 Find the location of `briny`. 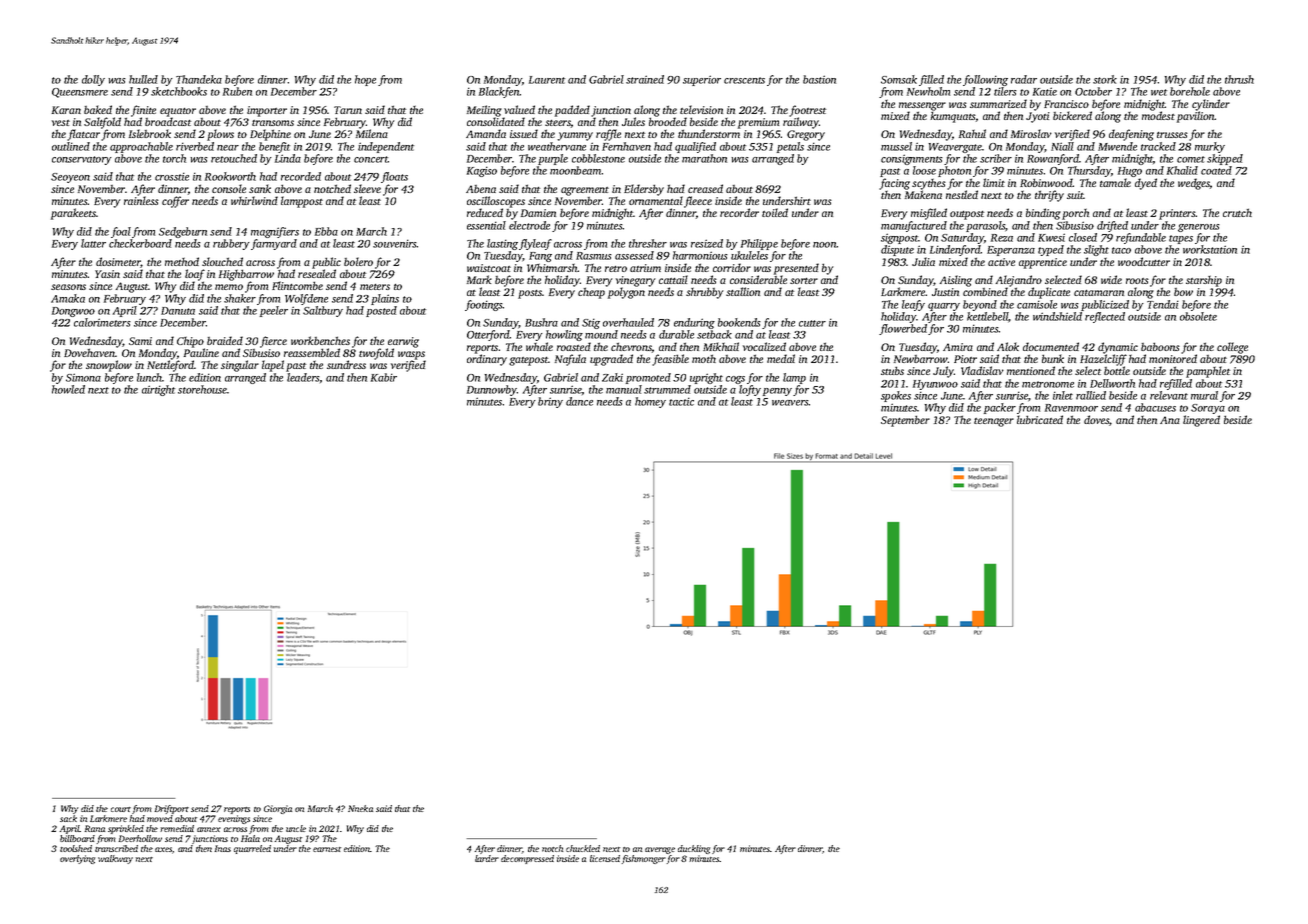

briny is located at coordinates (550, 402).
